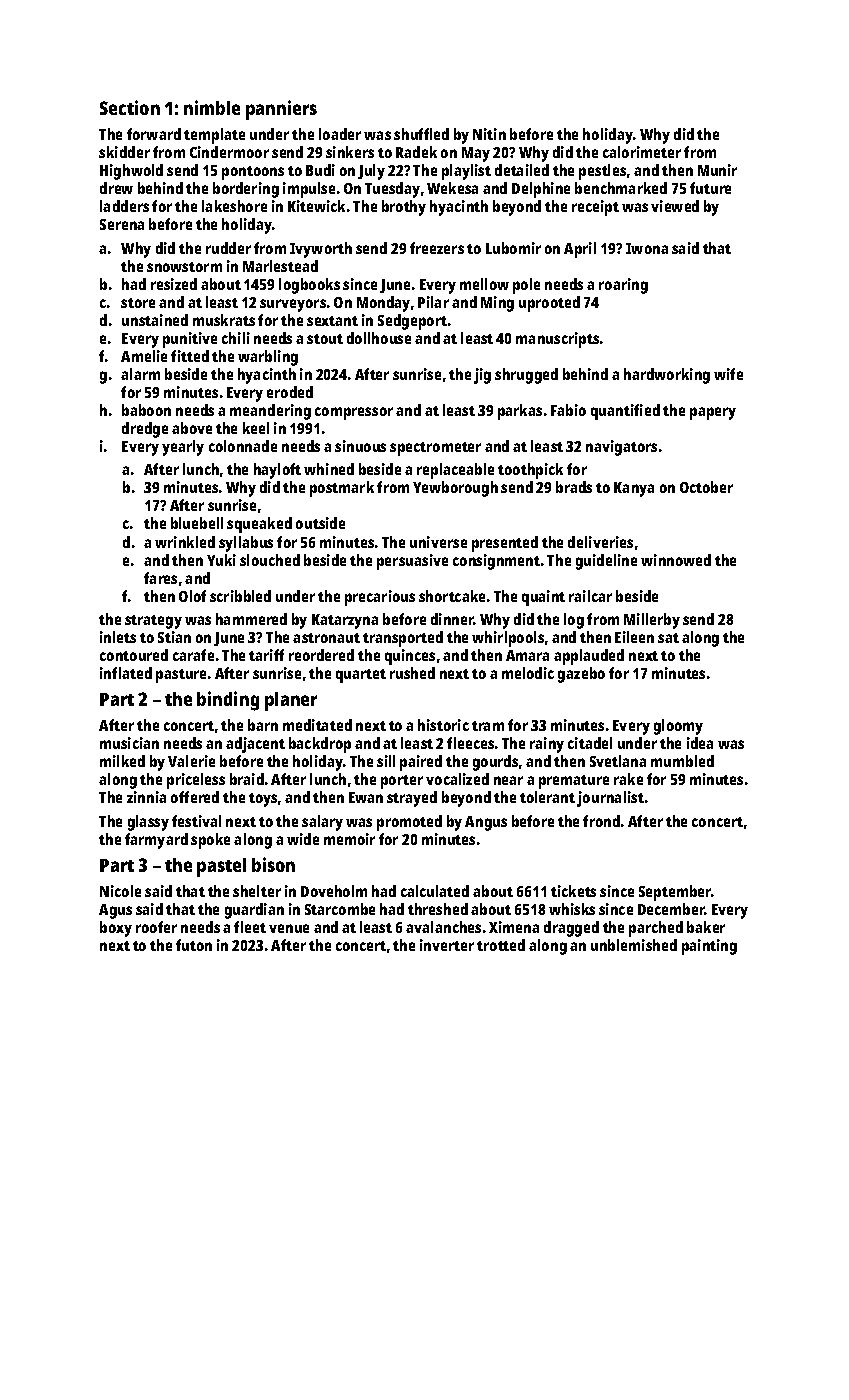 This page has width=849, height=1400. I want to click on bison, so click(273, 864).
